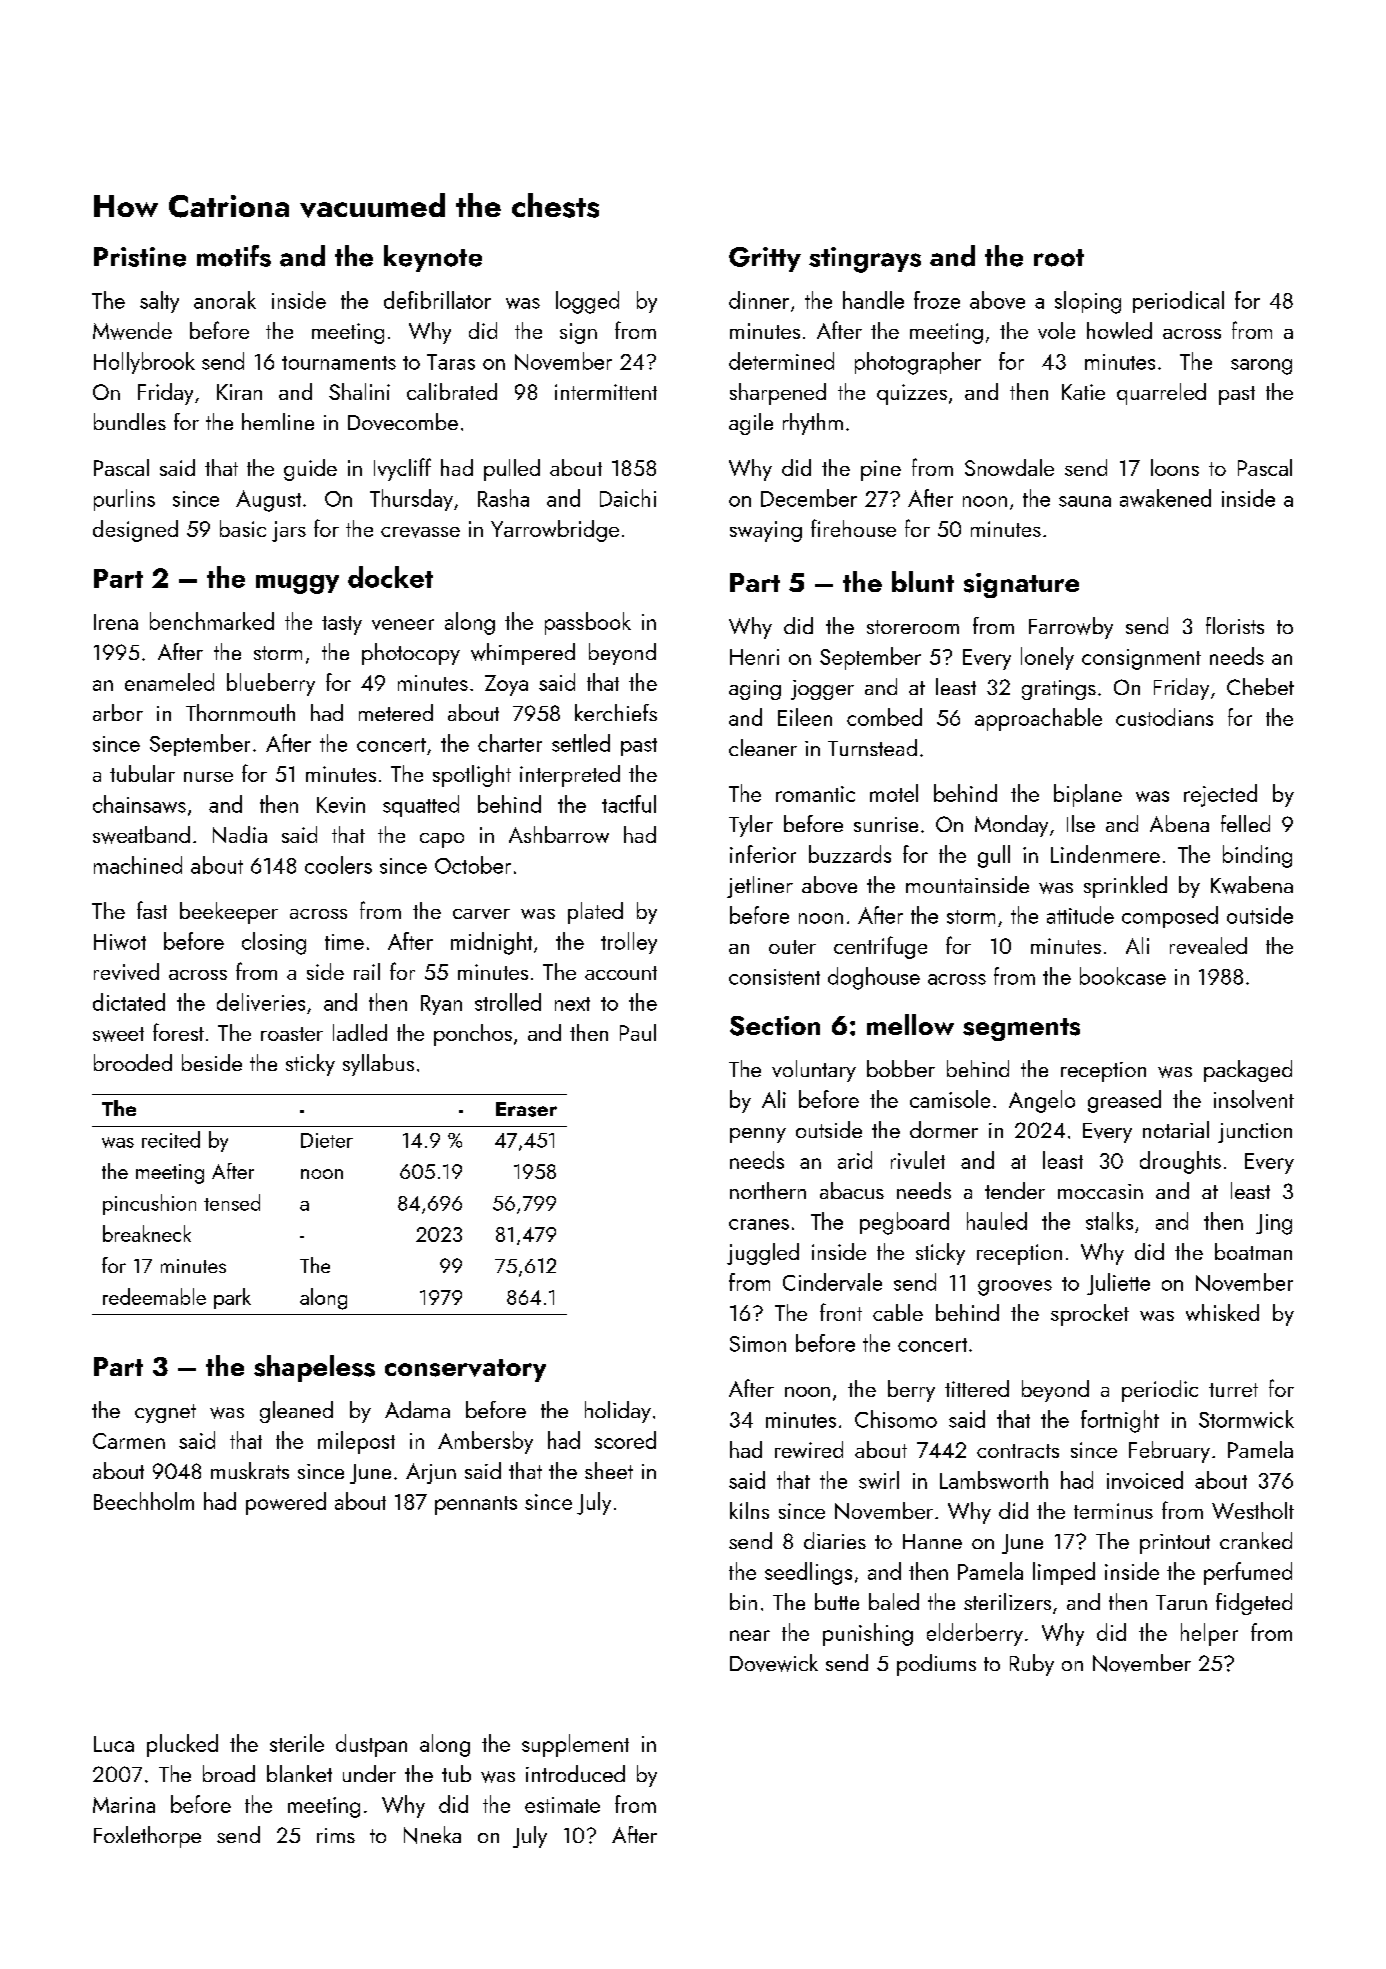 The height and width of the page is (1969, 1386). What do you see at coordinates (759, 300) in the page?
I see `dinner` at bounding box center [759, 300].
